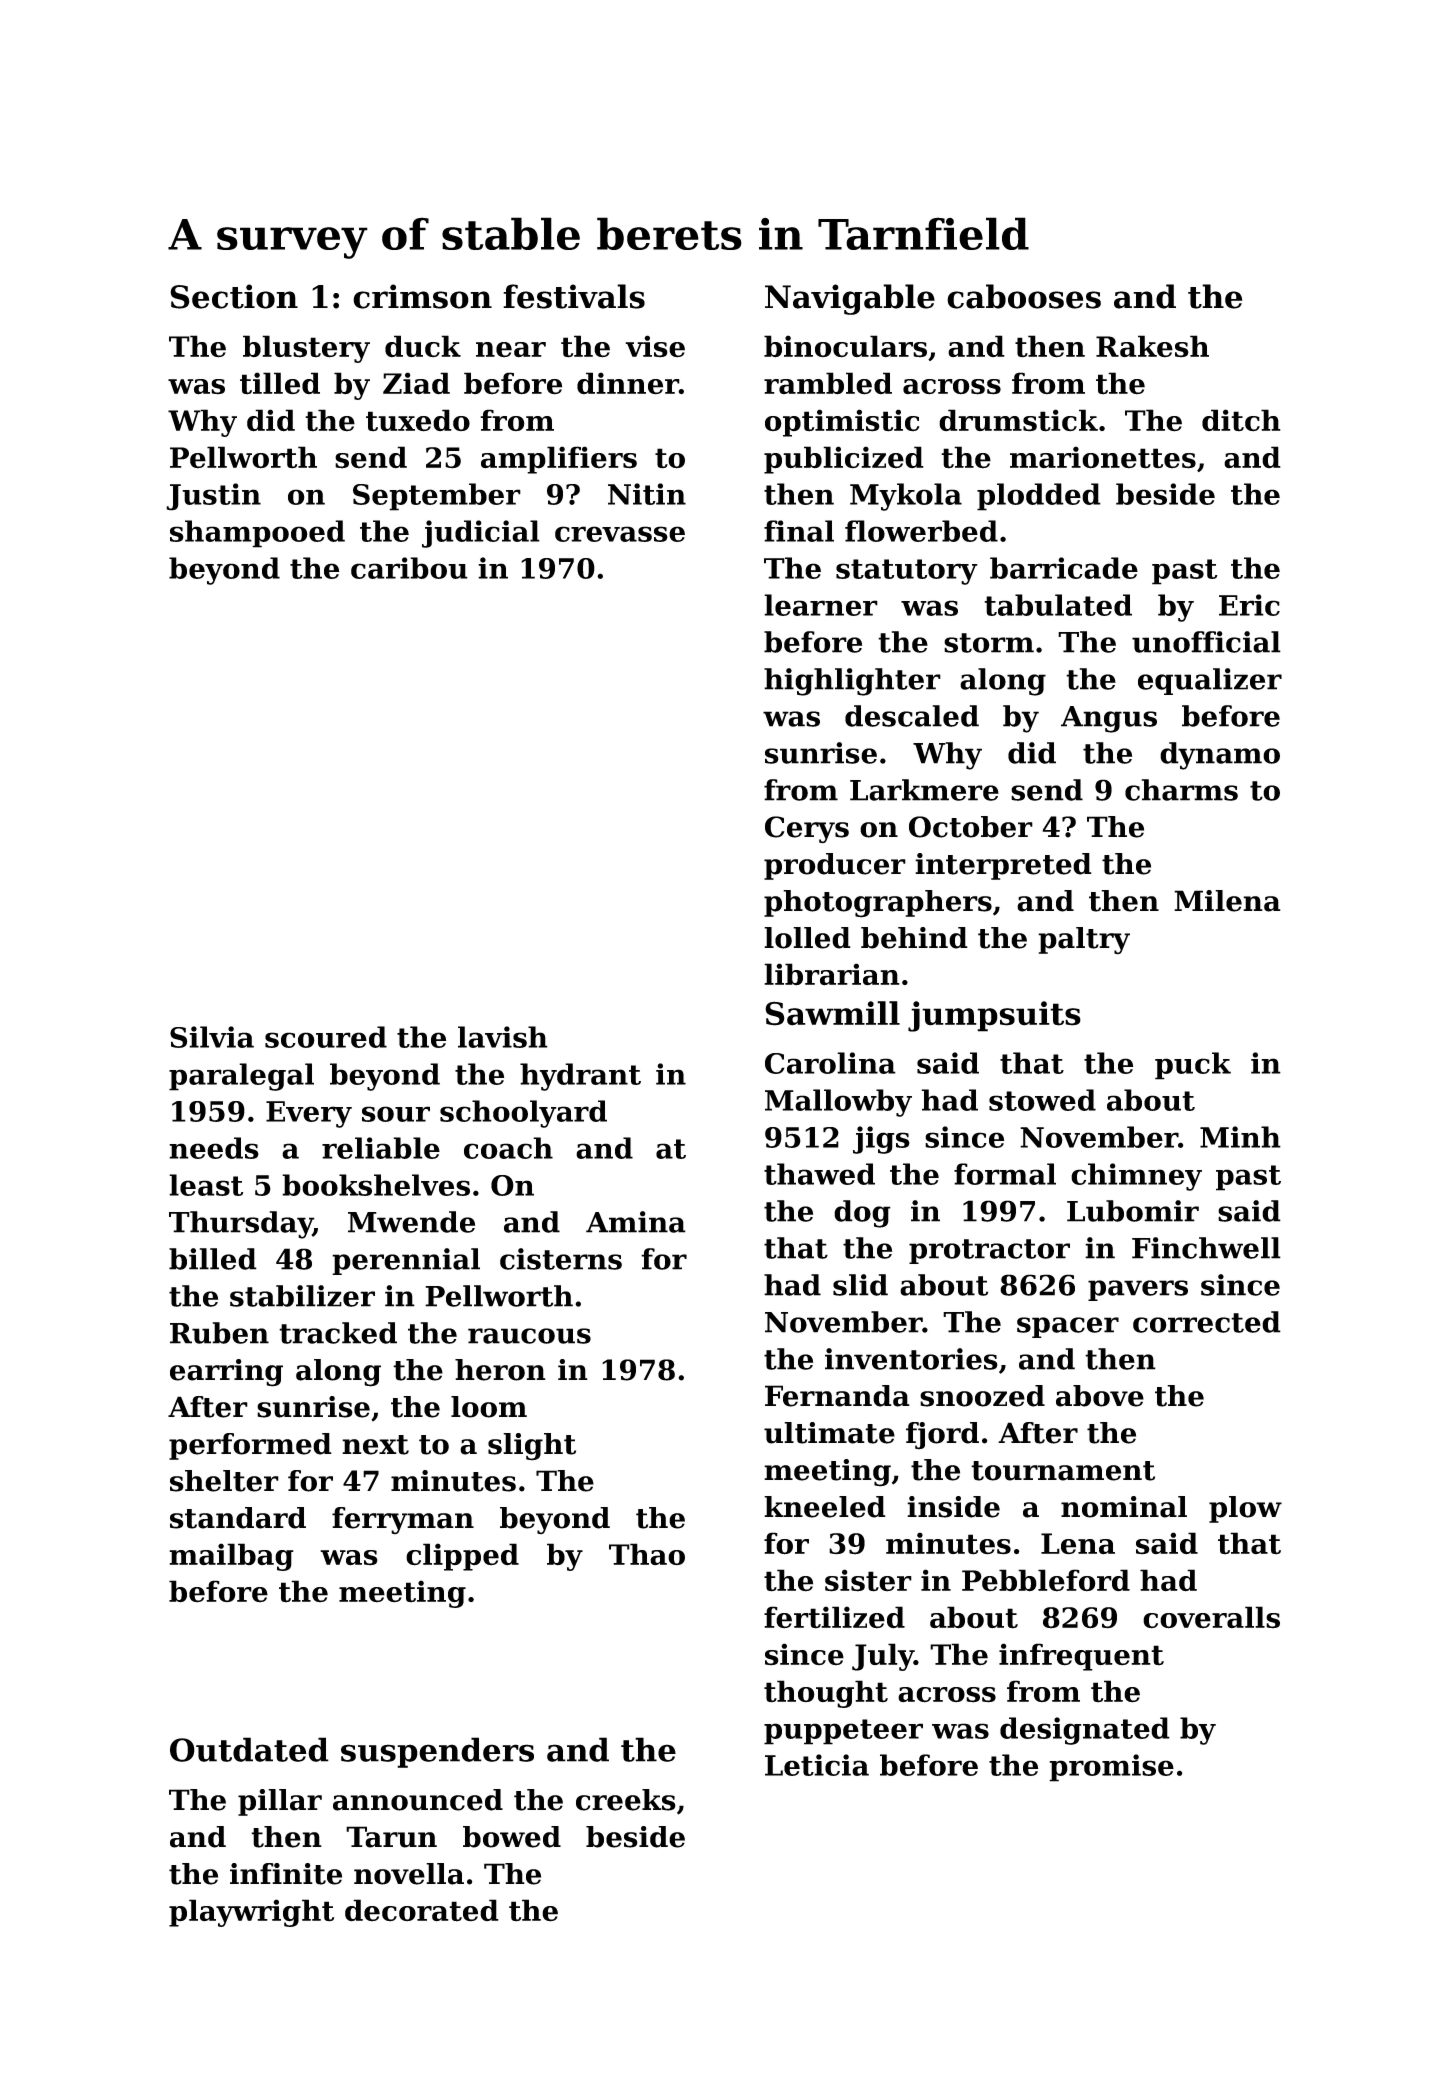 The image size is (1450, 2100). I want to click on marionettes, so click(1103, 457).
